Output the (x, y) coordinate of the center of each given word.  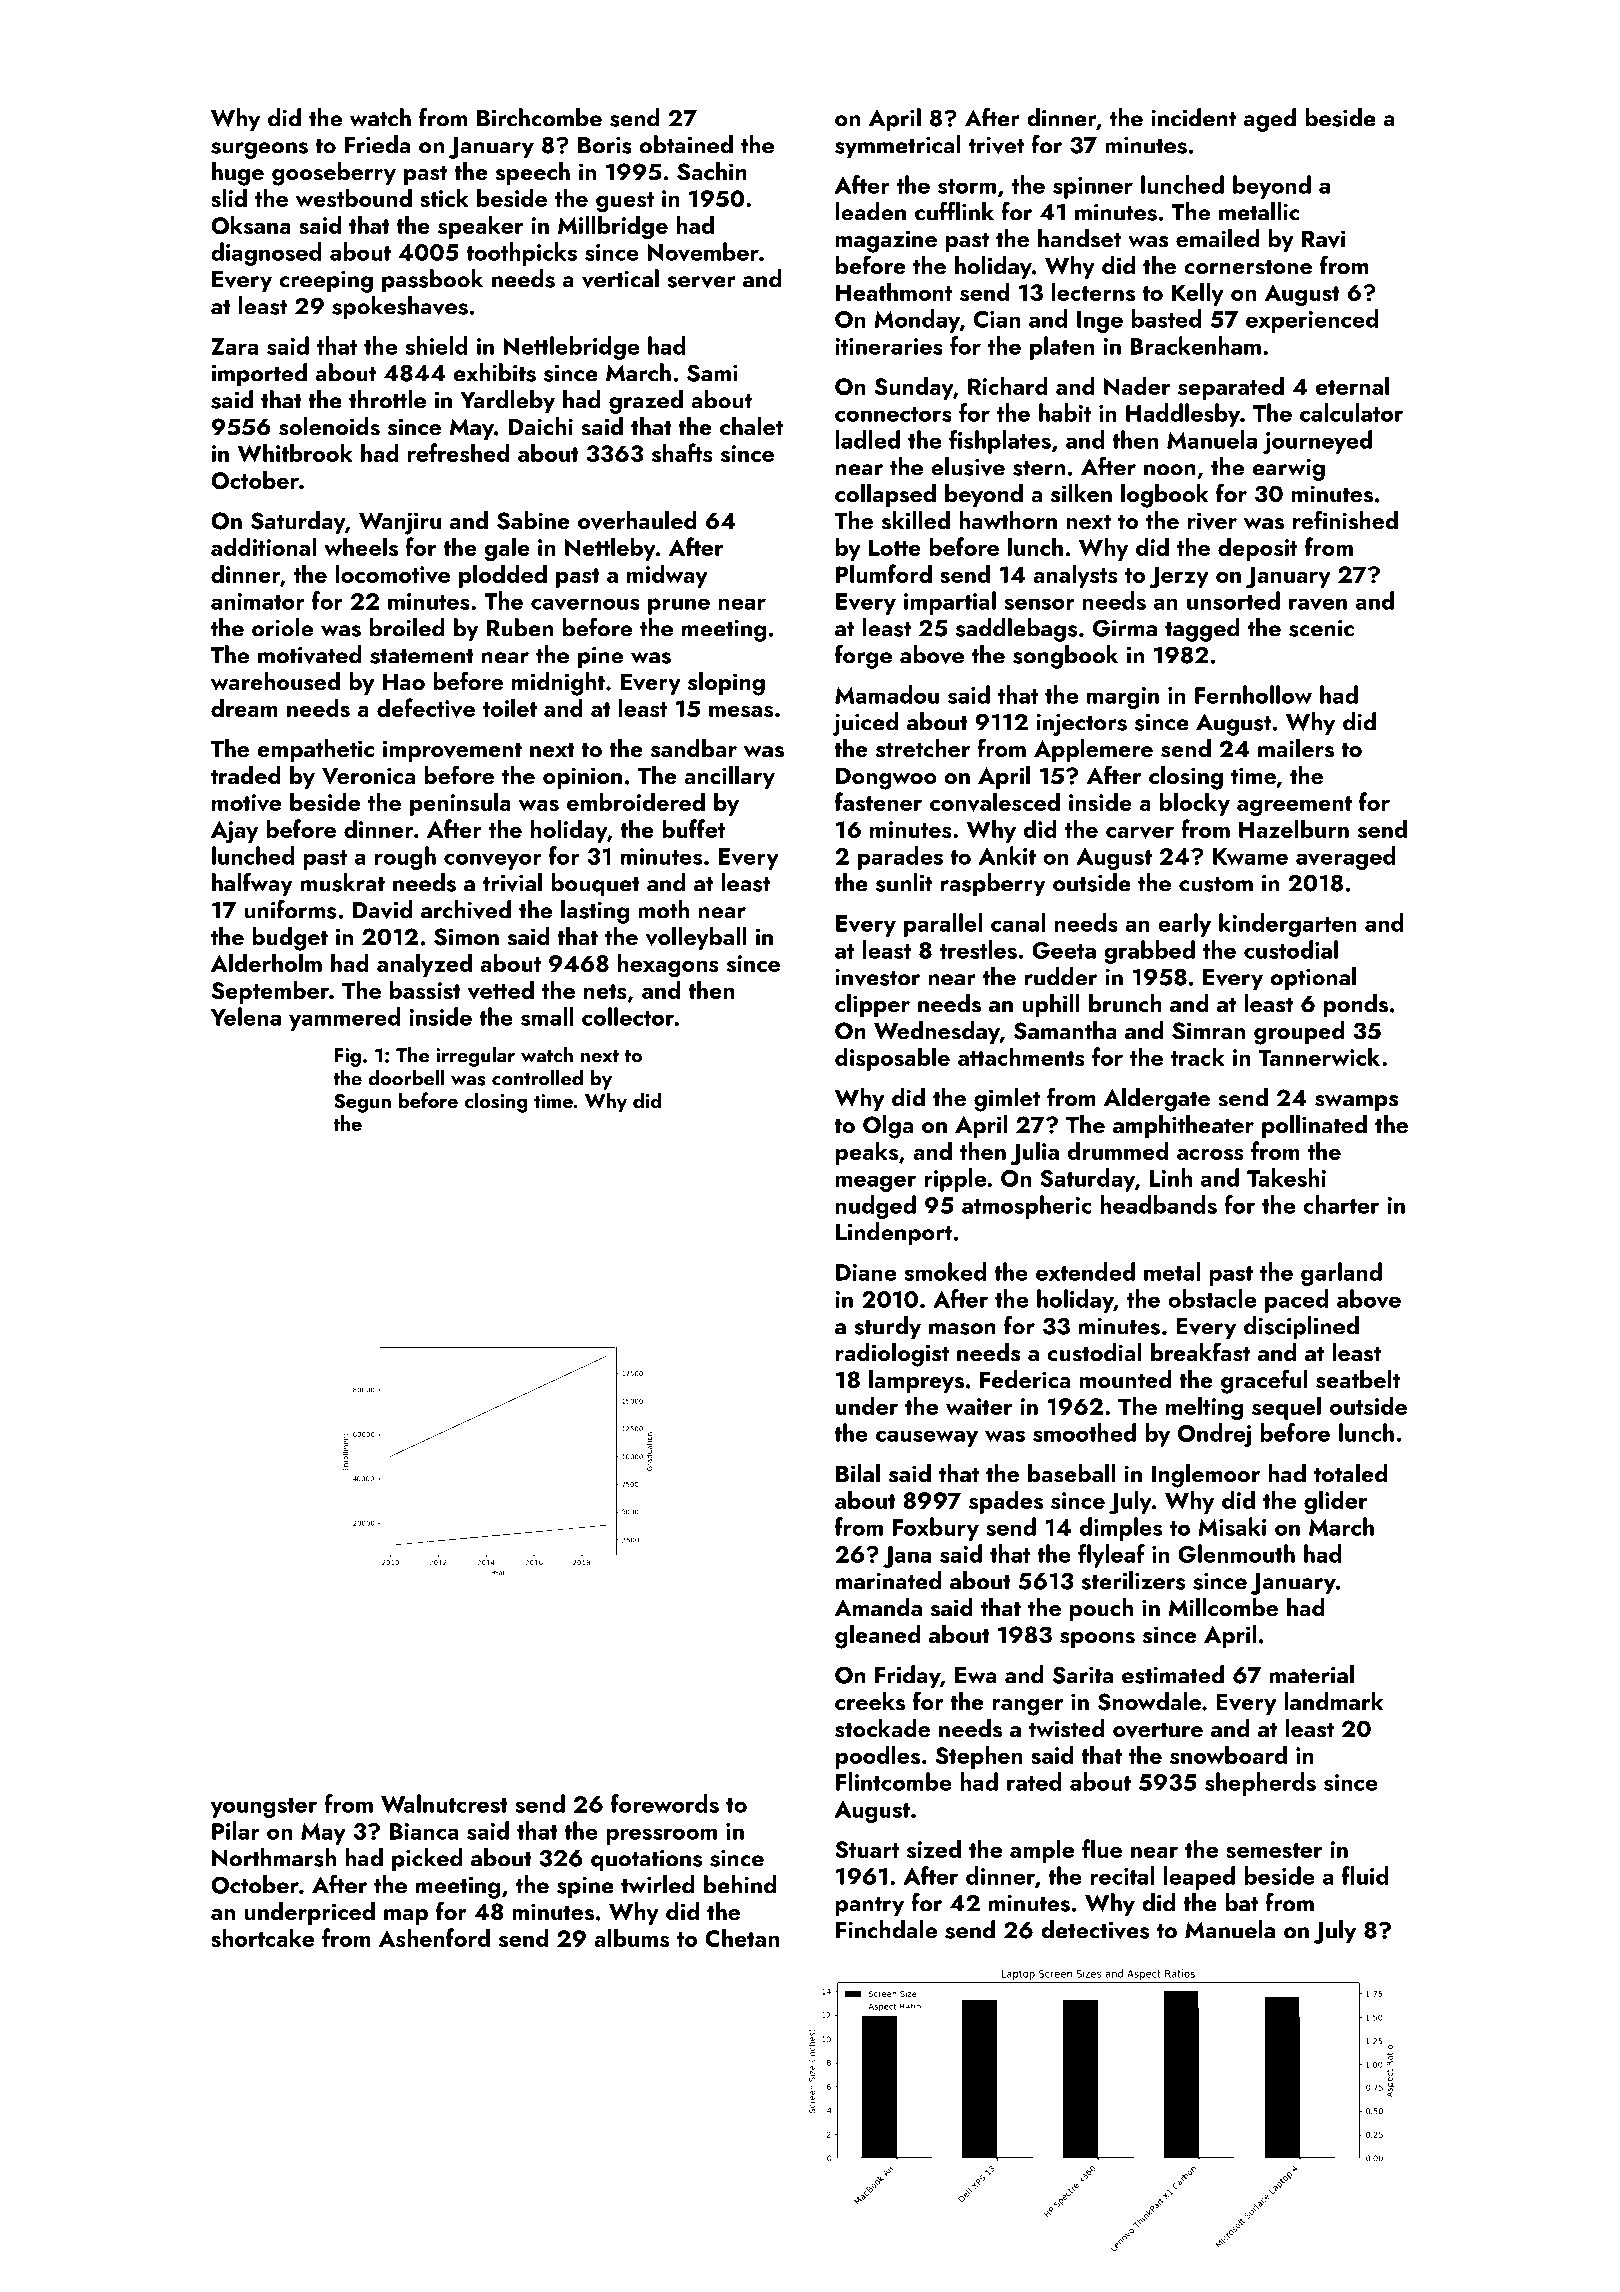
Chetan (742, 1937)
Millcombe (1223, 1607)
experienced (1312, 321)
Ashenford (434, 1937)
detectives (1095, 1929)
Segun (362, 1103)
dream (244, 707)
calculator (1351, 412)
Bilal (858, 1473)
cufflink (954, 211)
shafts (682, 452)
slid (229, 197)
